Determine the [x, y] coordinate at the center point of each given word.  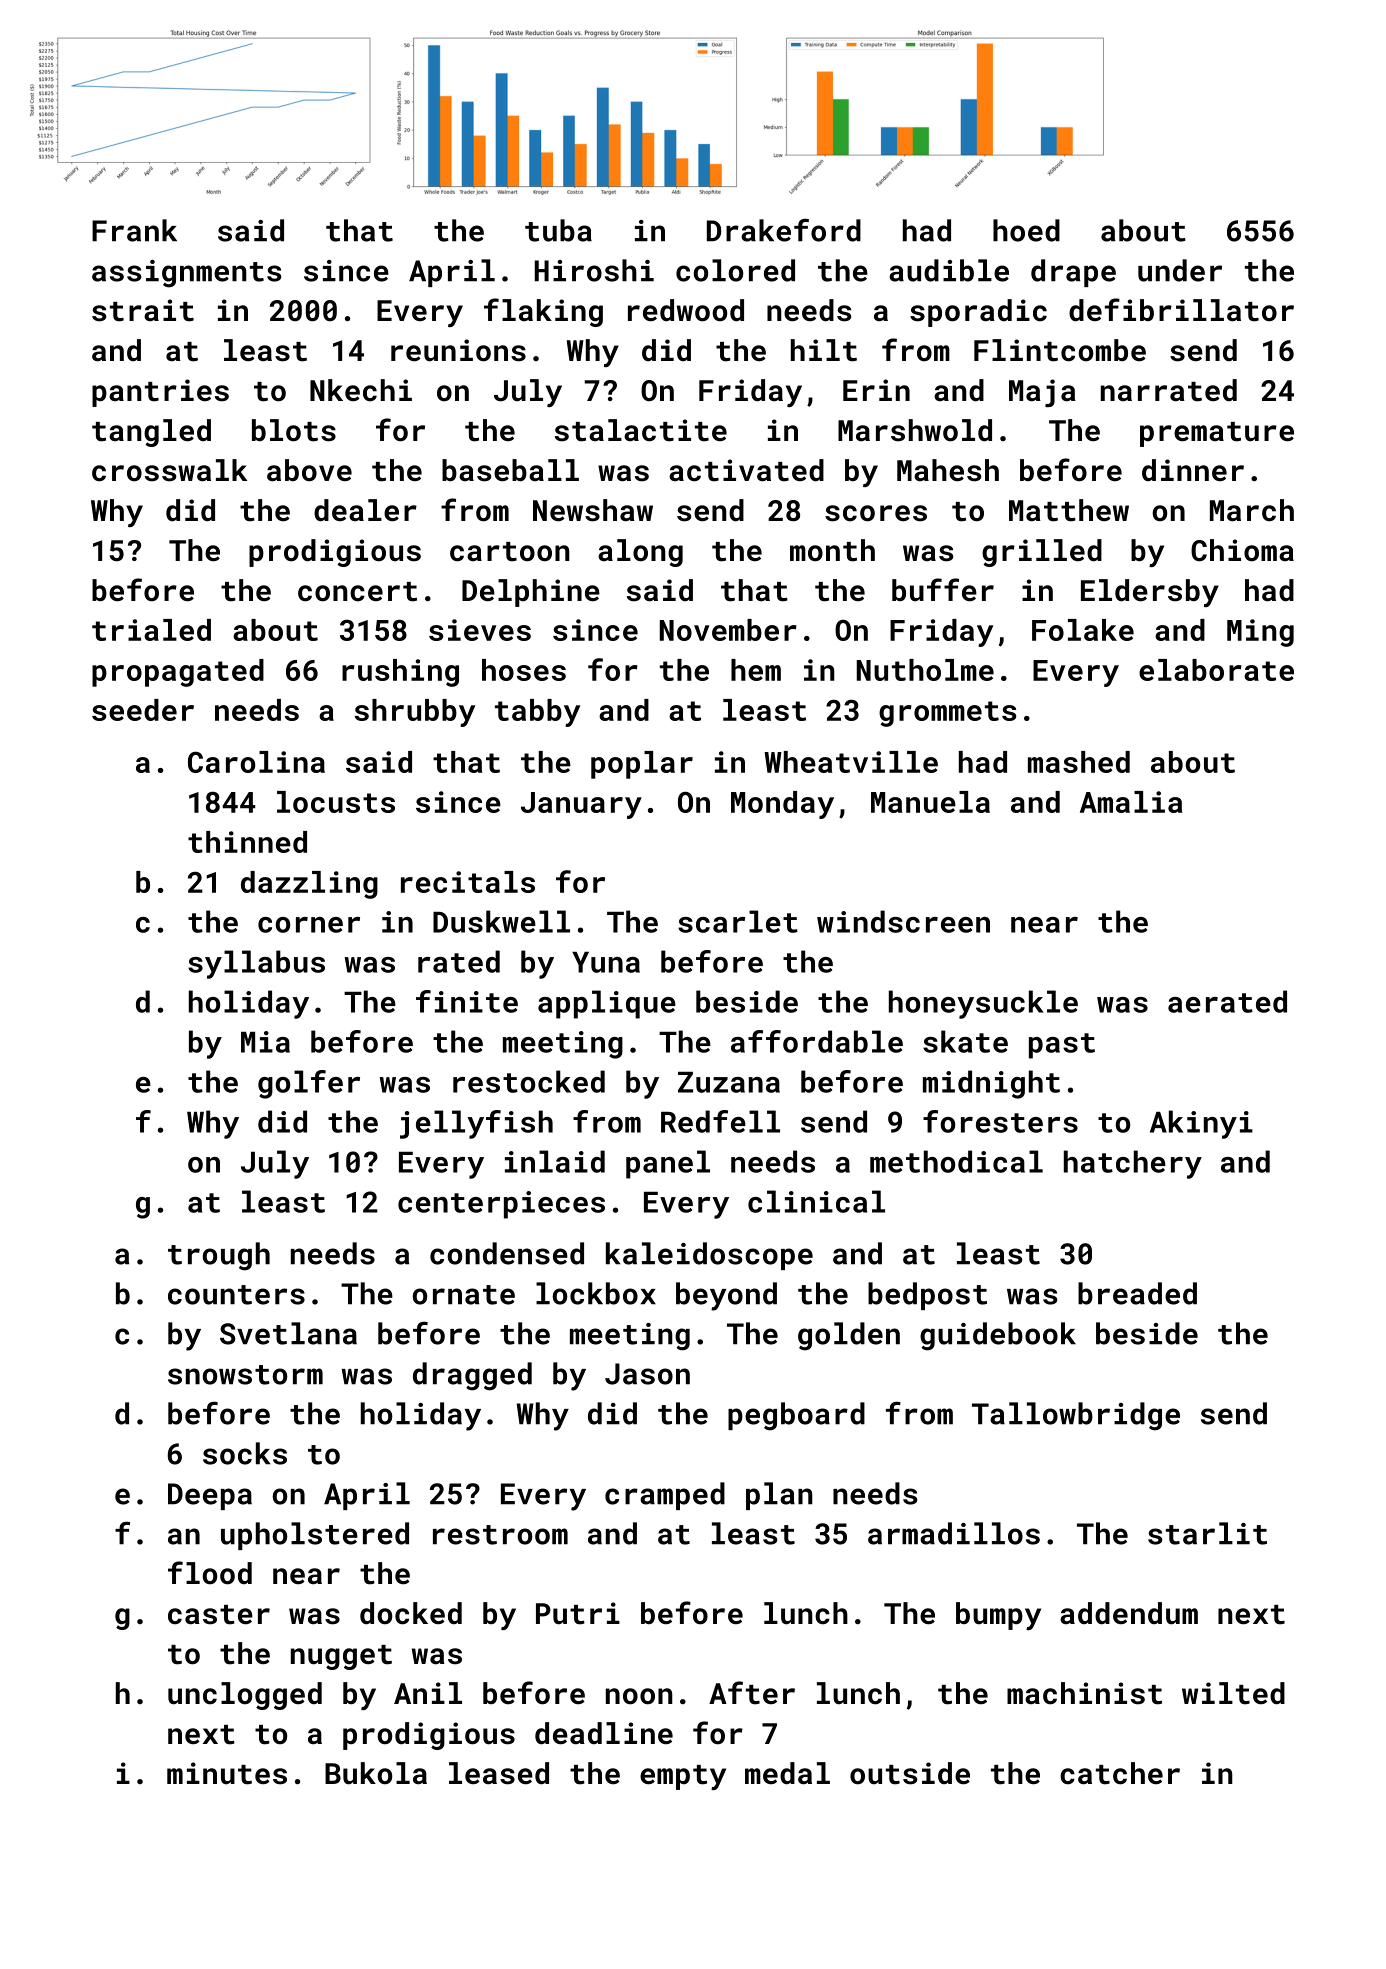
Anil [428, 1693]
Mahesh [948, 470]
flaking [543, 312]
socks [245, 1453]
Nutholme [925, 670]
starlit [1207, 1533]
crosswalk [169, 470]
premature [1217, 434]
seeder [143, 710]
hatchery [1133, 1164]
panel [668, 1164]
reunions [458, 350]
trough [219, 1256]
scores [876, 513]
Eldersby [1150, 593]
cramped [665, 1496]
